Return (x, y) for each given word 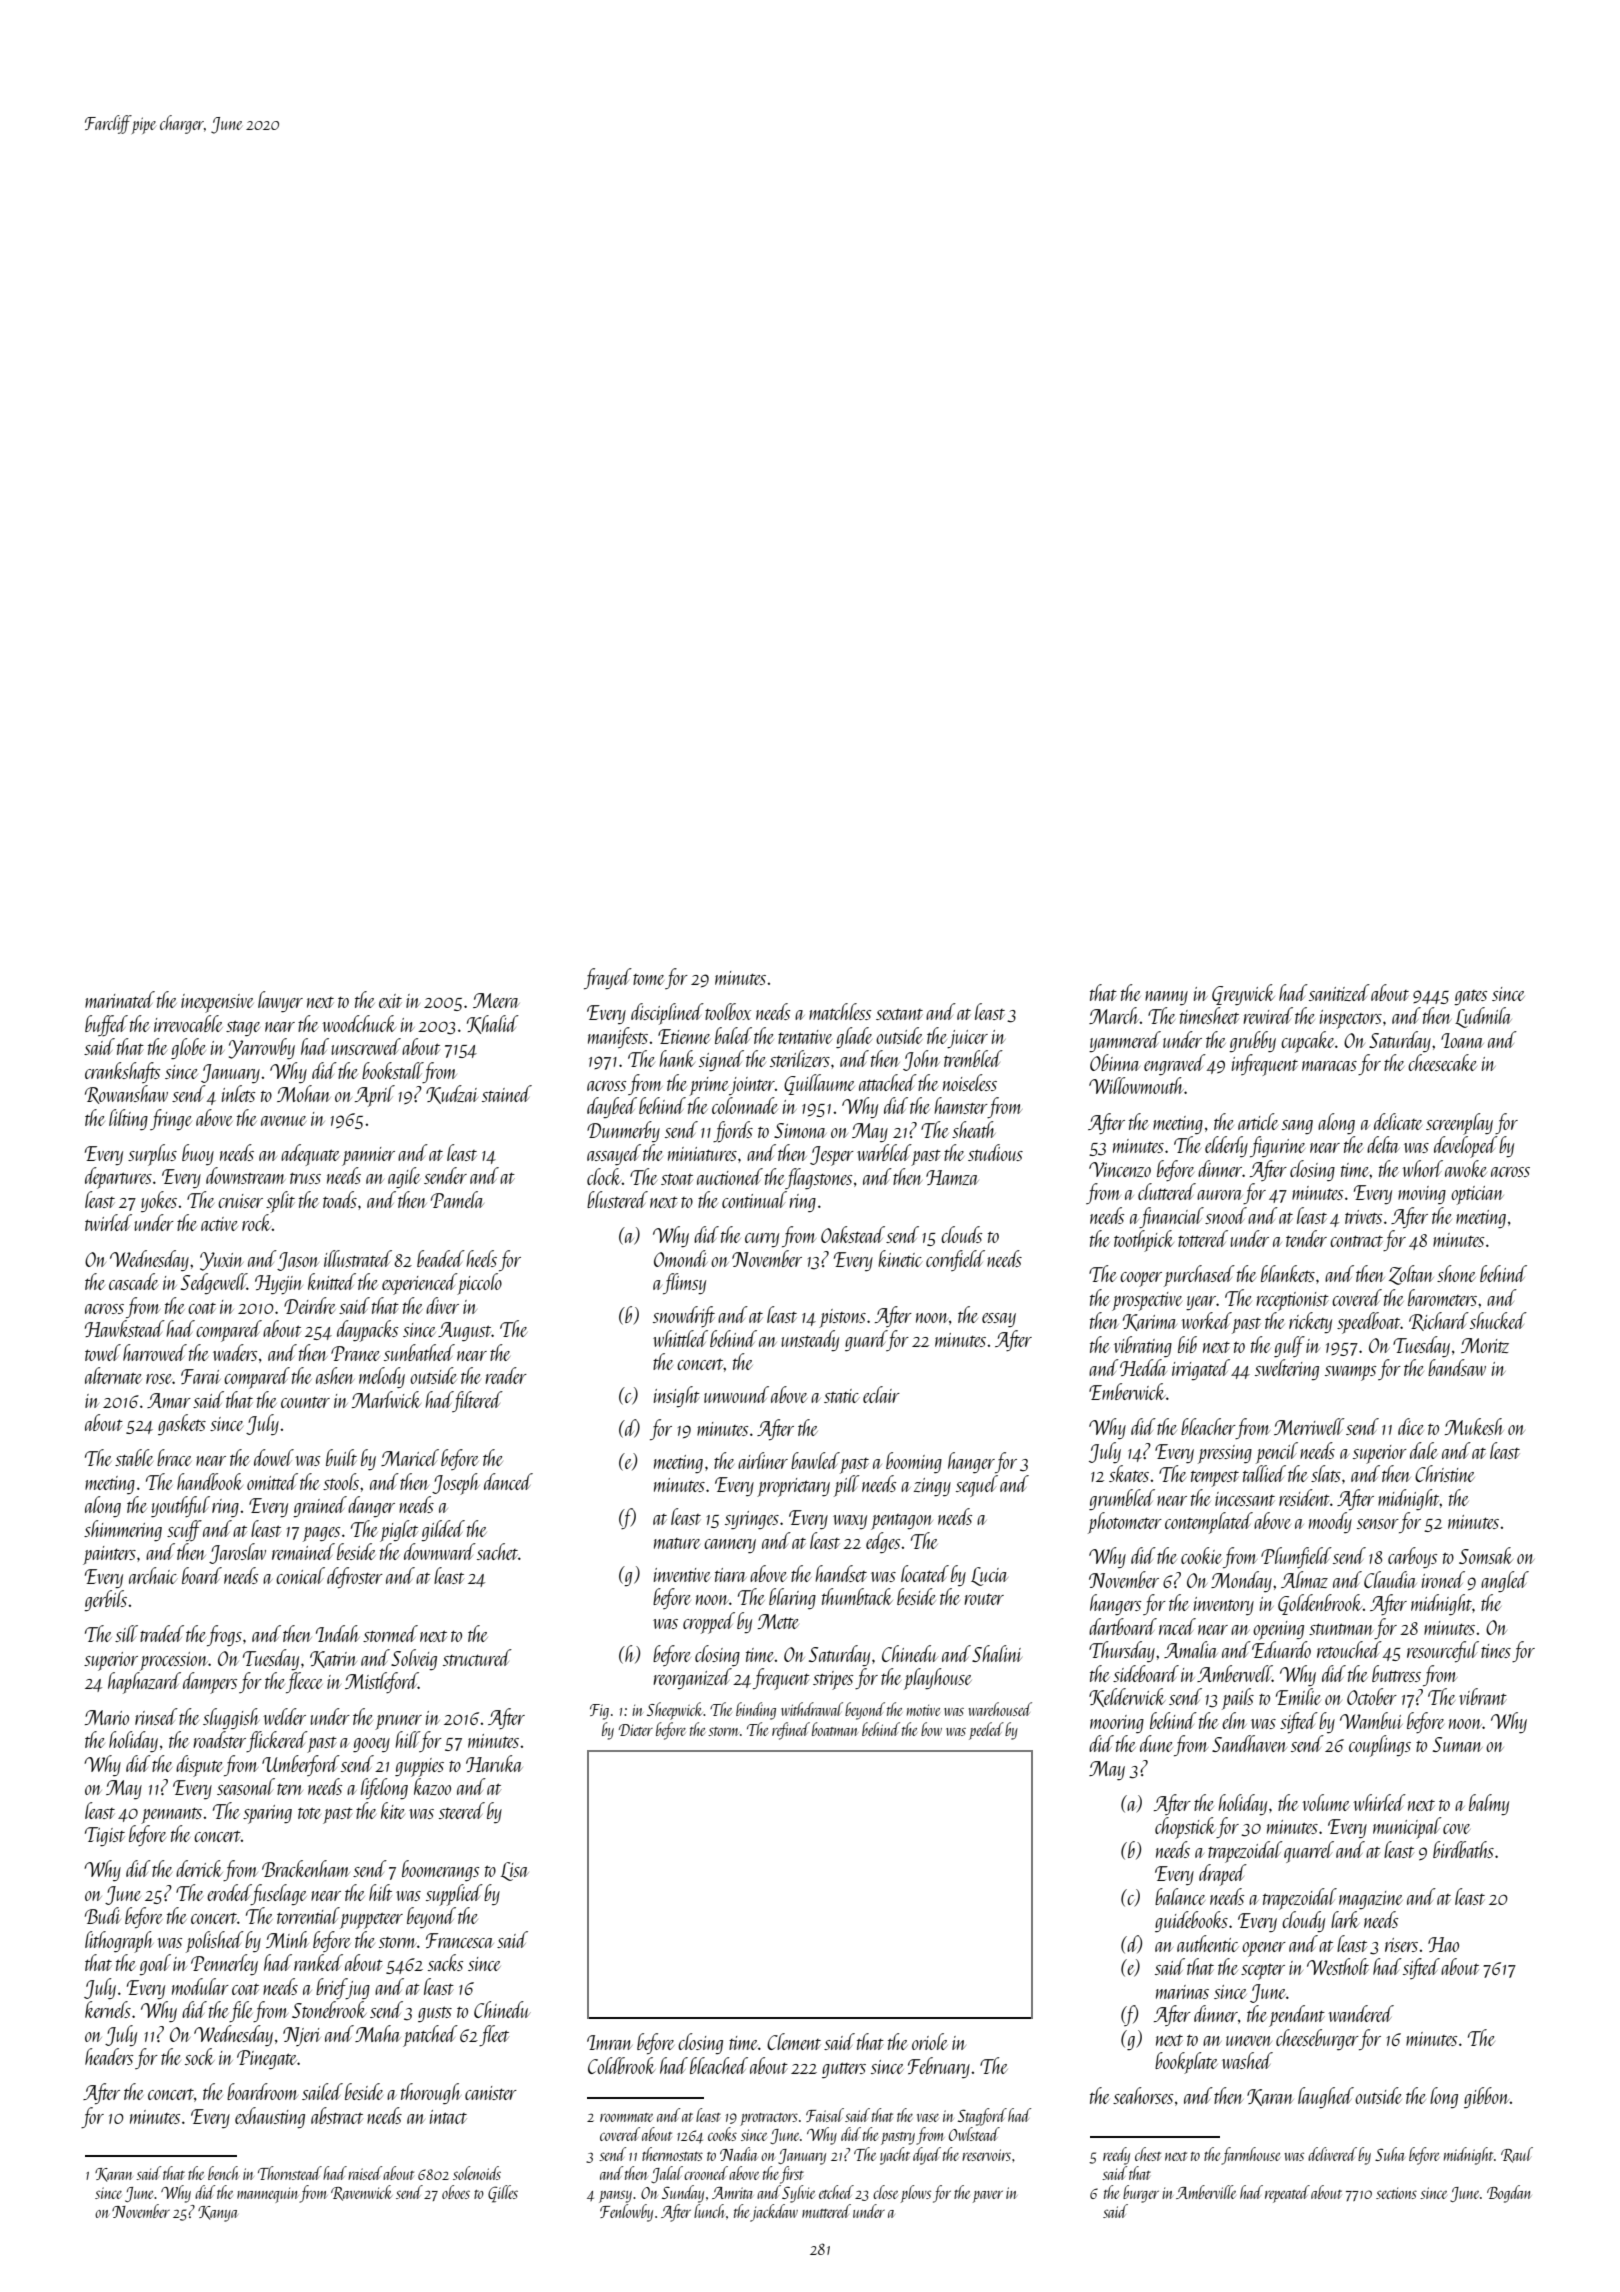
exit (390, 1001)
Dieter (636, 1730)
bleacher (1208, 1426)
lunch (709, 2211)
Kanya (218, 2214)
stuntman (1341, 1629)
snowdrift (684, 1316)
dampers (210, 1683)
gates (1470, 997)
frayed (608, 978)
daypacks (367, 1331)
